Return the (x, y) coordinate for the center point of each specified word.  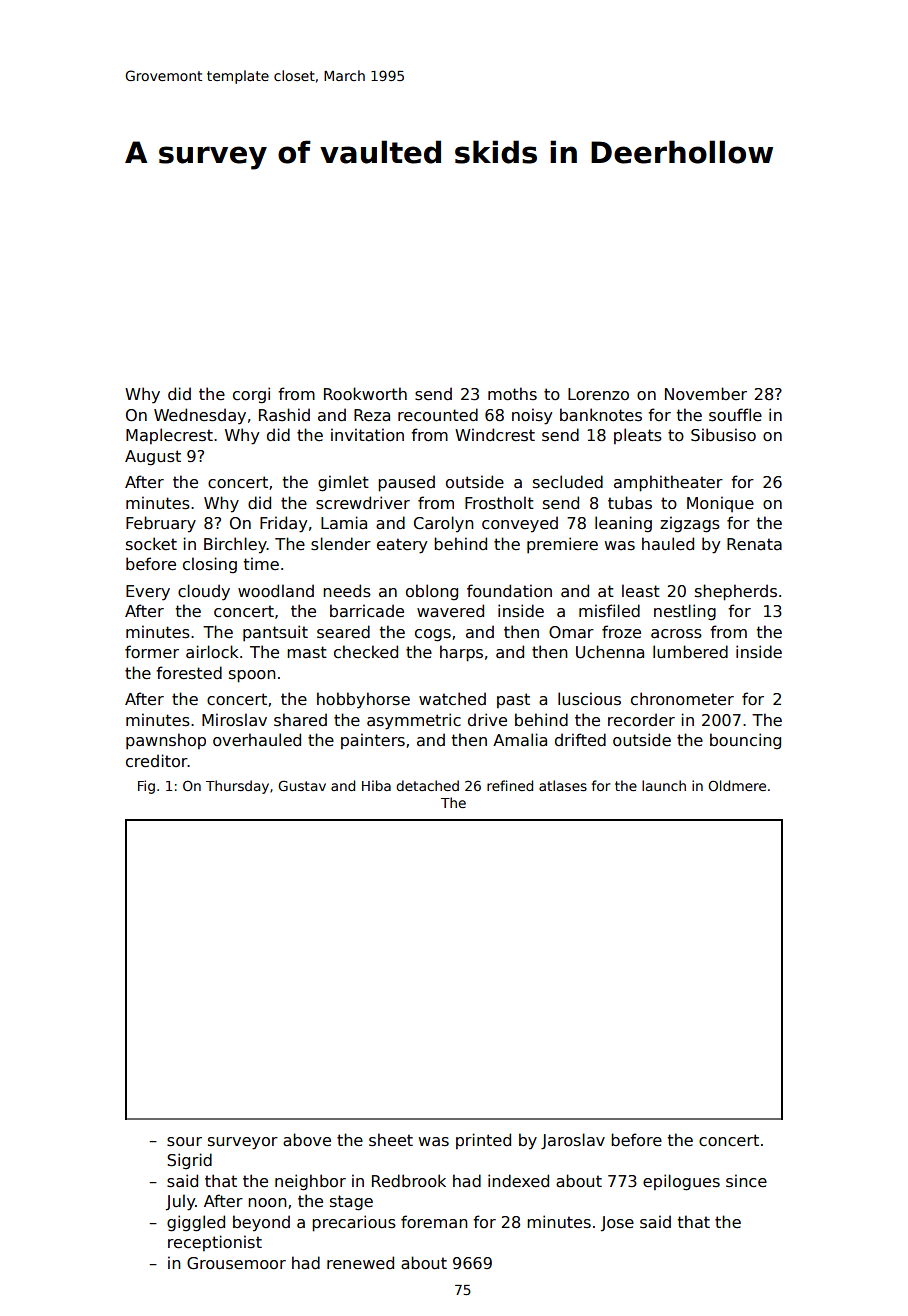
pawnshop (166, 741)
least (641, 590)
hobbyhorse (363, 700)
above (307, 1140)
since (746, 1181)
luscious (589, 699)
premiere (562, 545)
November (706, 393)
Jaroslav (573, 1141)
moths (512, 394)
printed (483, 1141)
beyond (261, 1223)
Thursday (237, 787)
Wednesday (200, 416)
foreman (434, 1222)
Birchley (235, 545)
